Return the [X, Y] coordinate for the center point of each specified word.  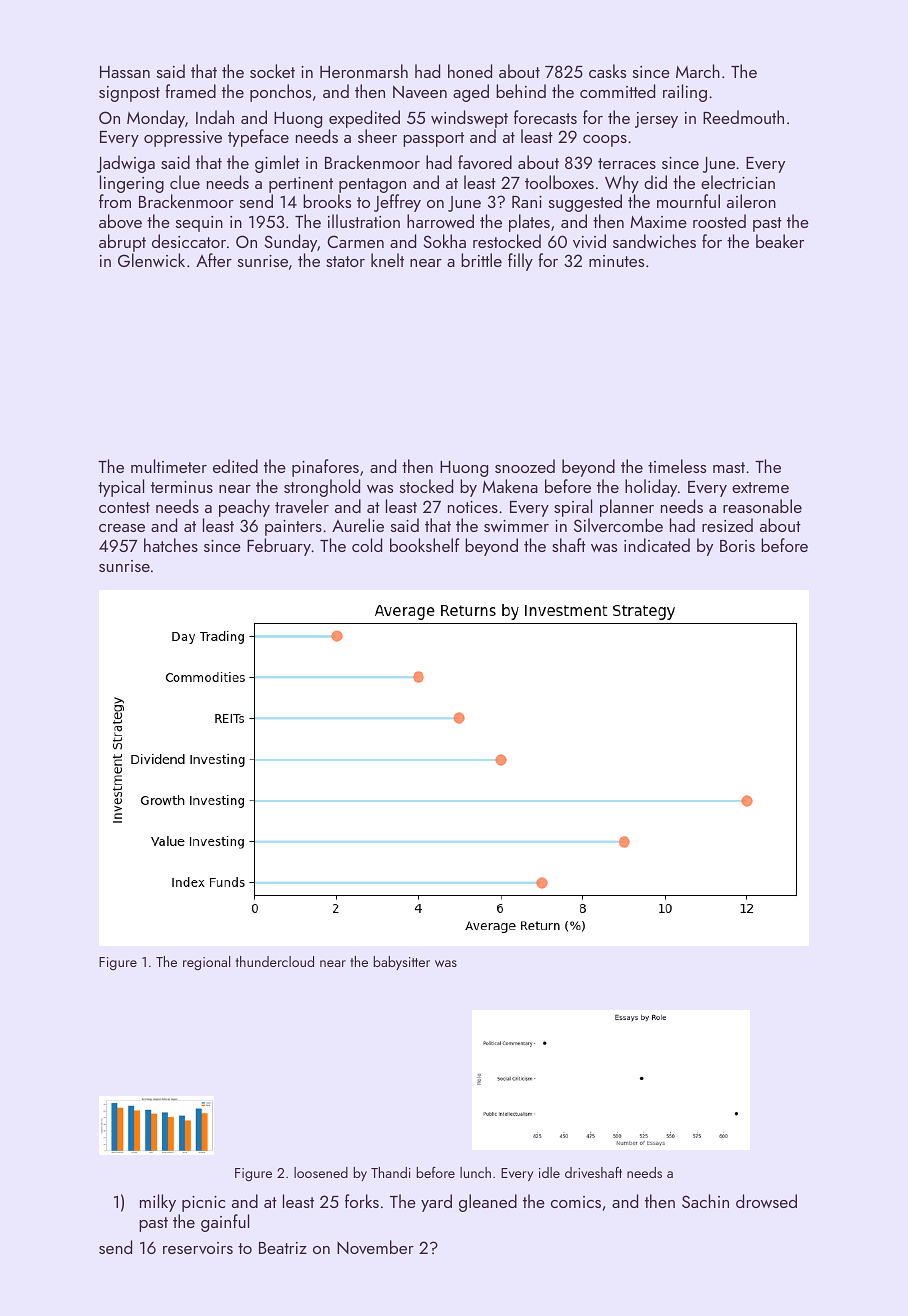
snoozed [525, 466]
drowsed [766, 1201]
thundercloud [274, 961]
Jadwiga [126, 164]
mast [729, 467]
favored [485, 162]
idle [549, 1172]
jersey [656, 120]
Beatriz [283, 1248]
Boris [737, 546]
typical [121, 488]
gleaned [488, 1203]
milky [158, 1203]
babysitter [401, 963]
